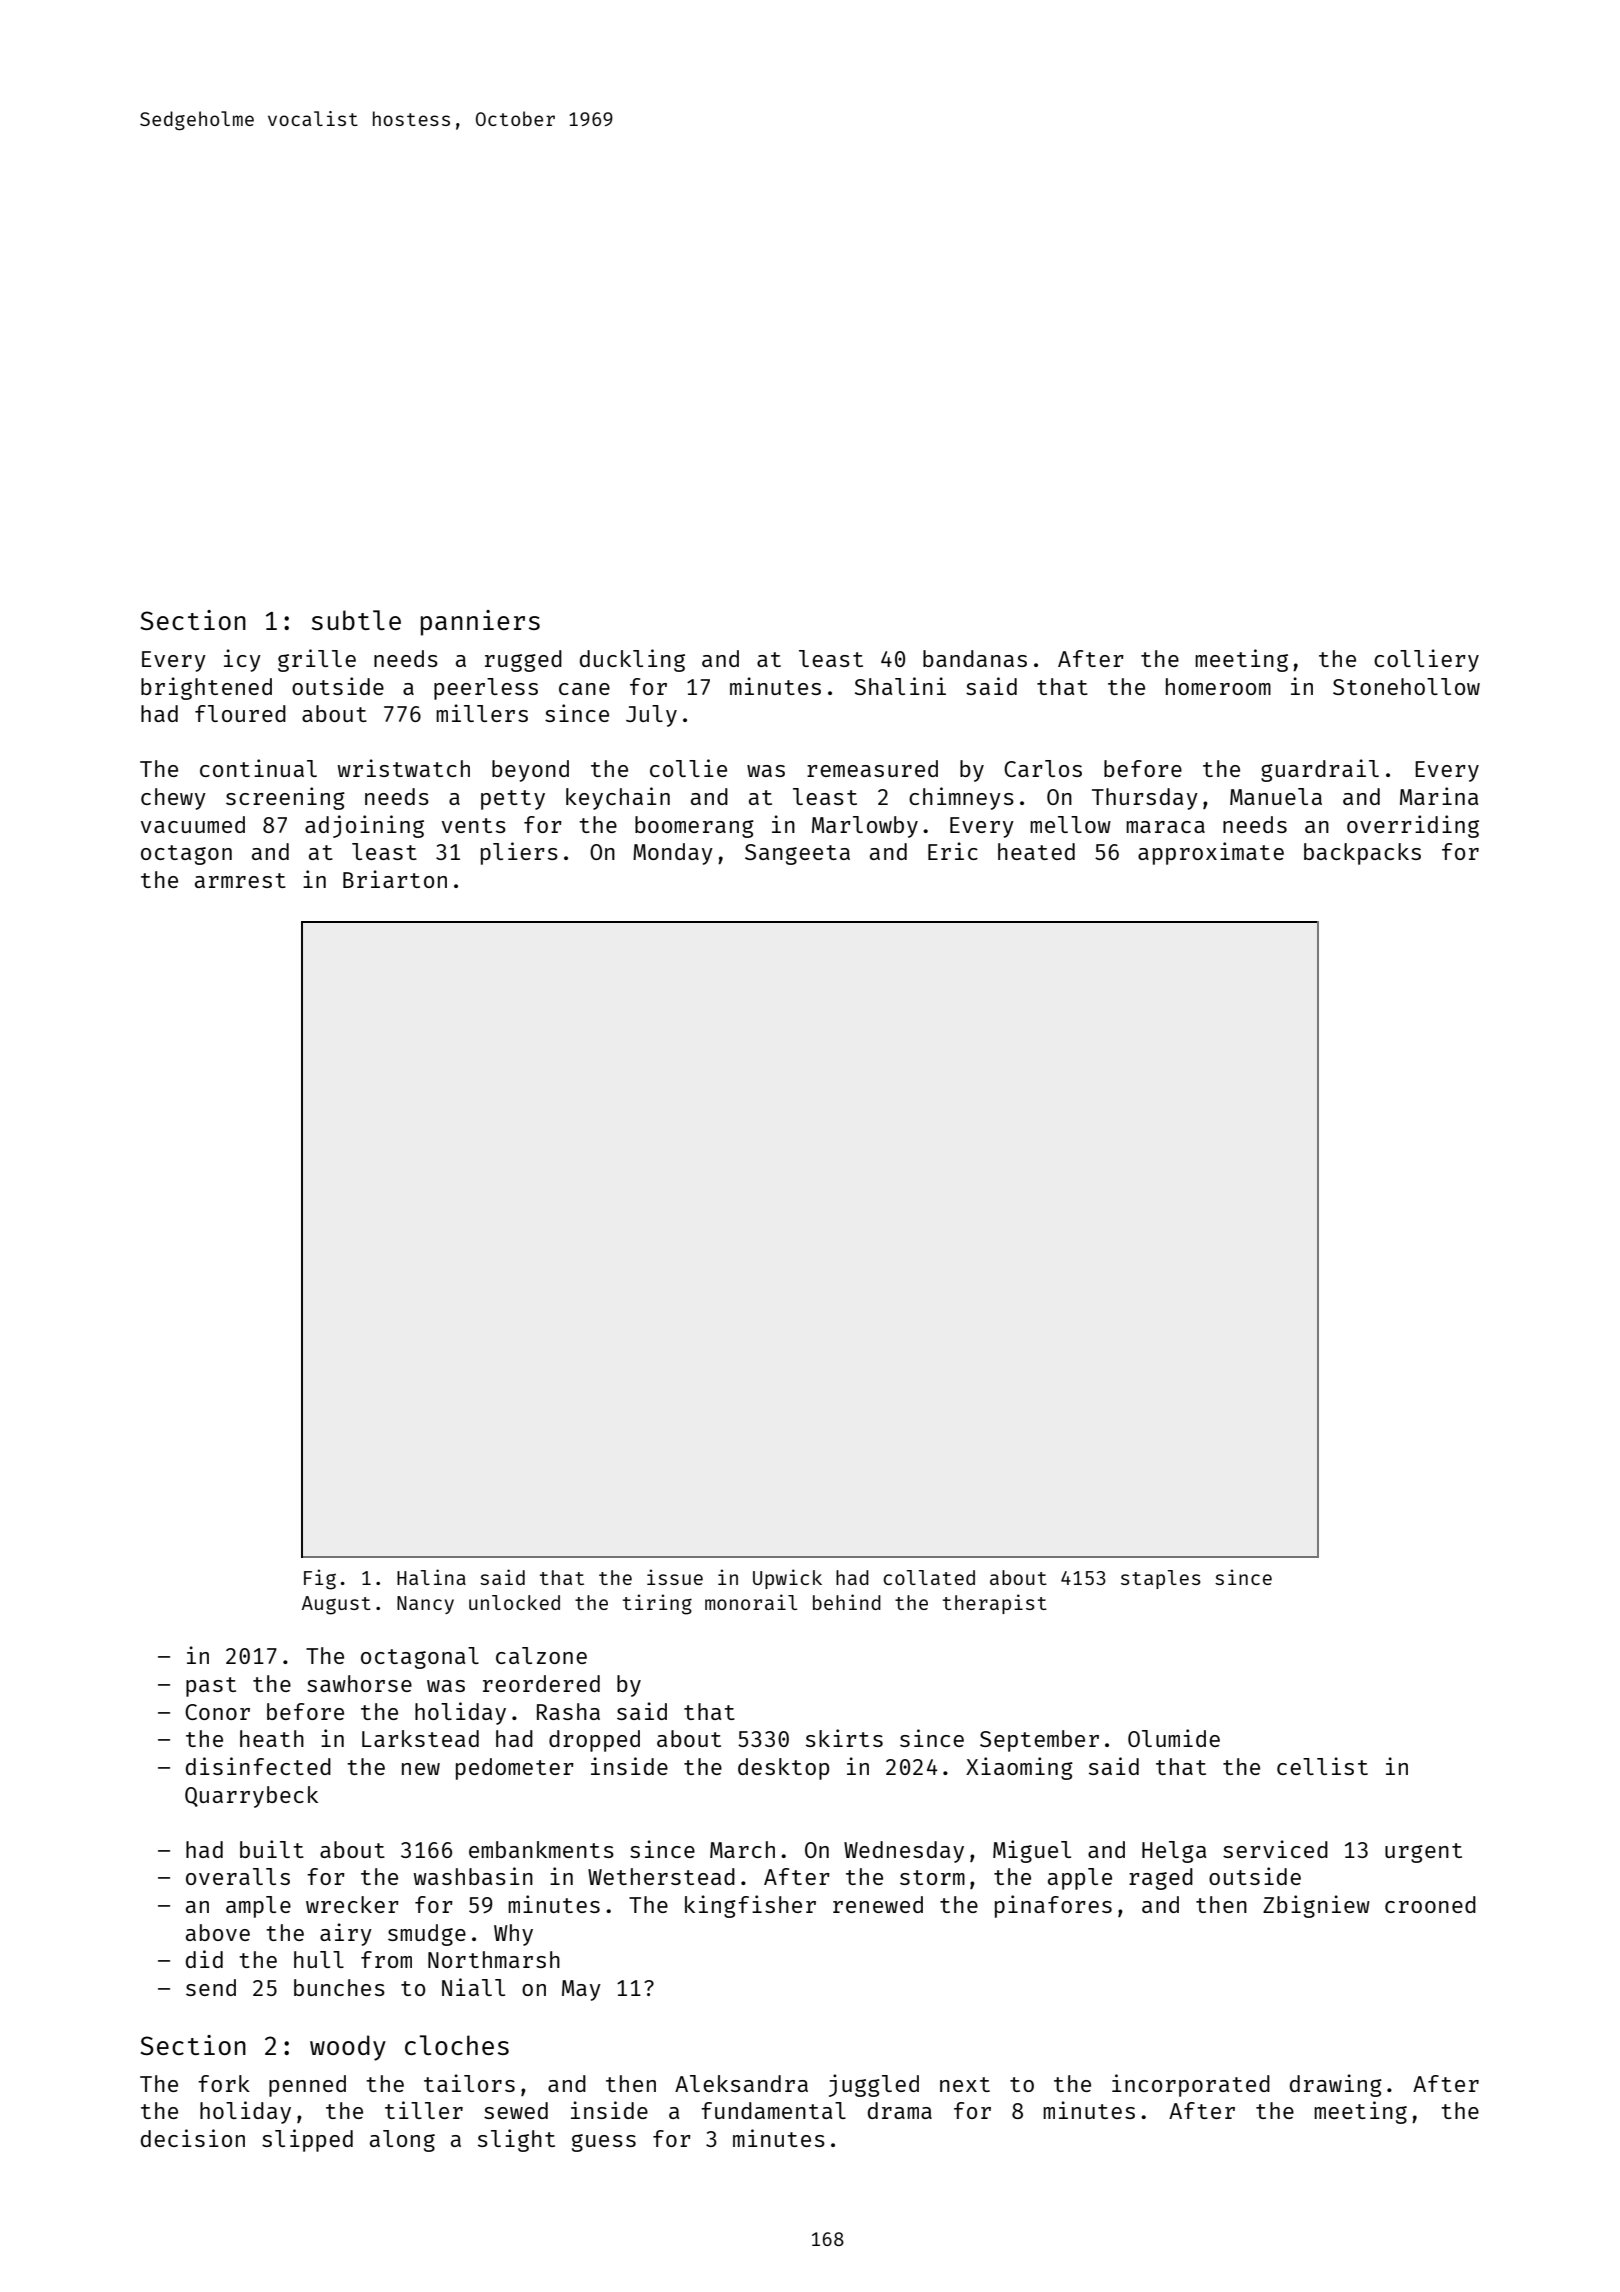 The height and width of the screenshot is (2292, 1620). I want to click on staples, so click(1161, 1579).
